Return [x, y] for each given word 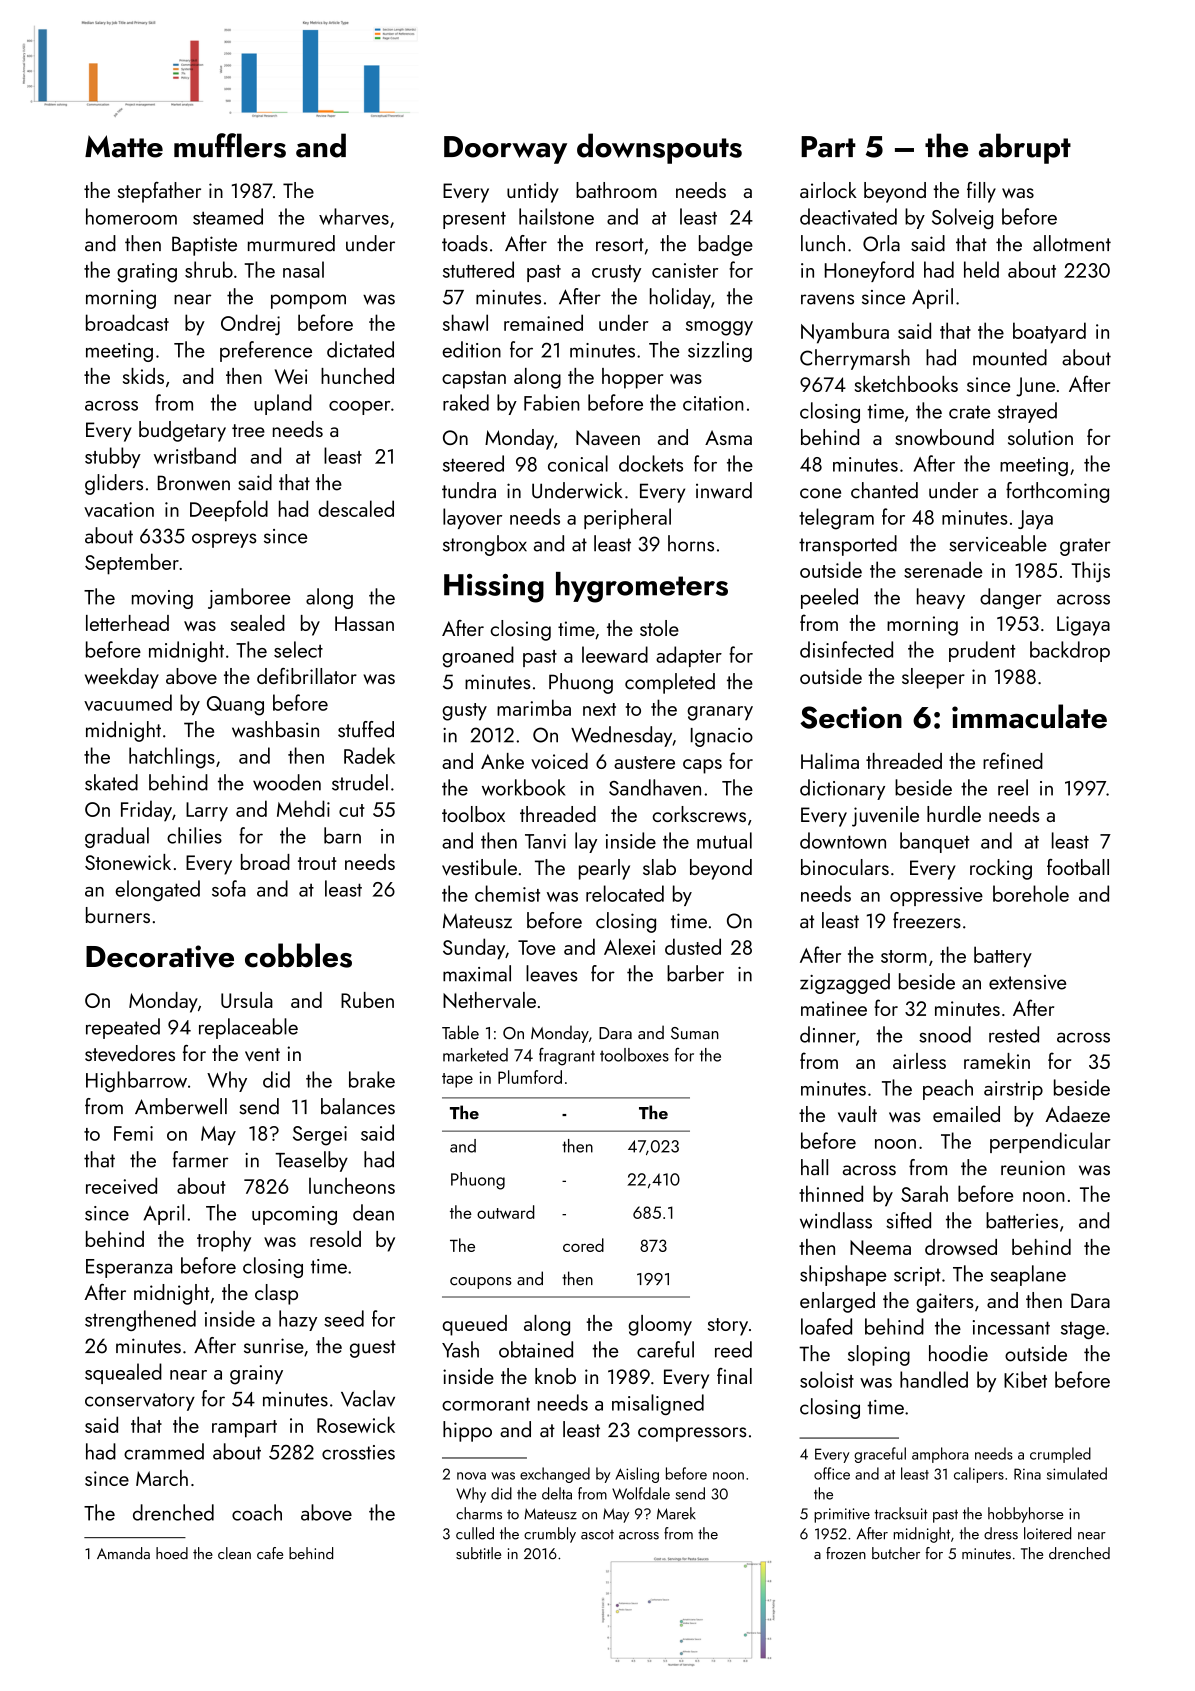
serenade [943, 569]
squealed [123, 1373]
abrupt [1025, 148]
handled [934, 1379]
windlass [836, 1220]
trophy [224, 1241]
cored [583, 1245]
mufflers [230, 145]
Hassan [364, 623]
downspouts [659, 148]
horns [691, 543]
